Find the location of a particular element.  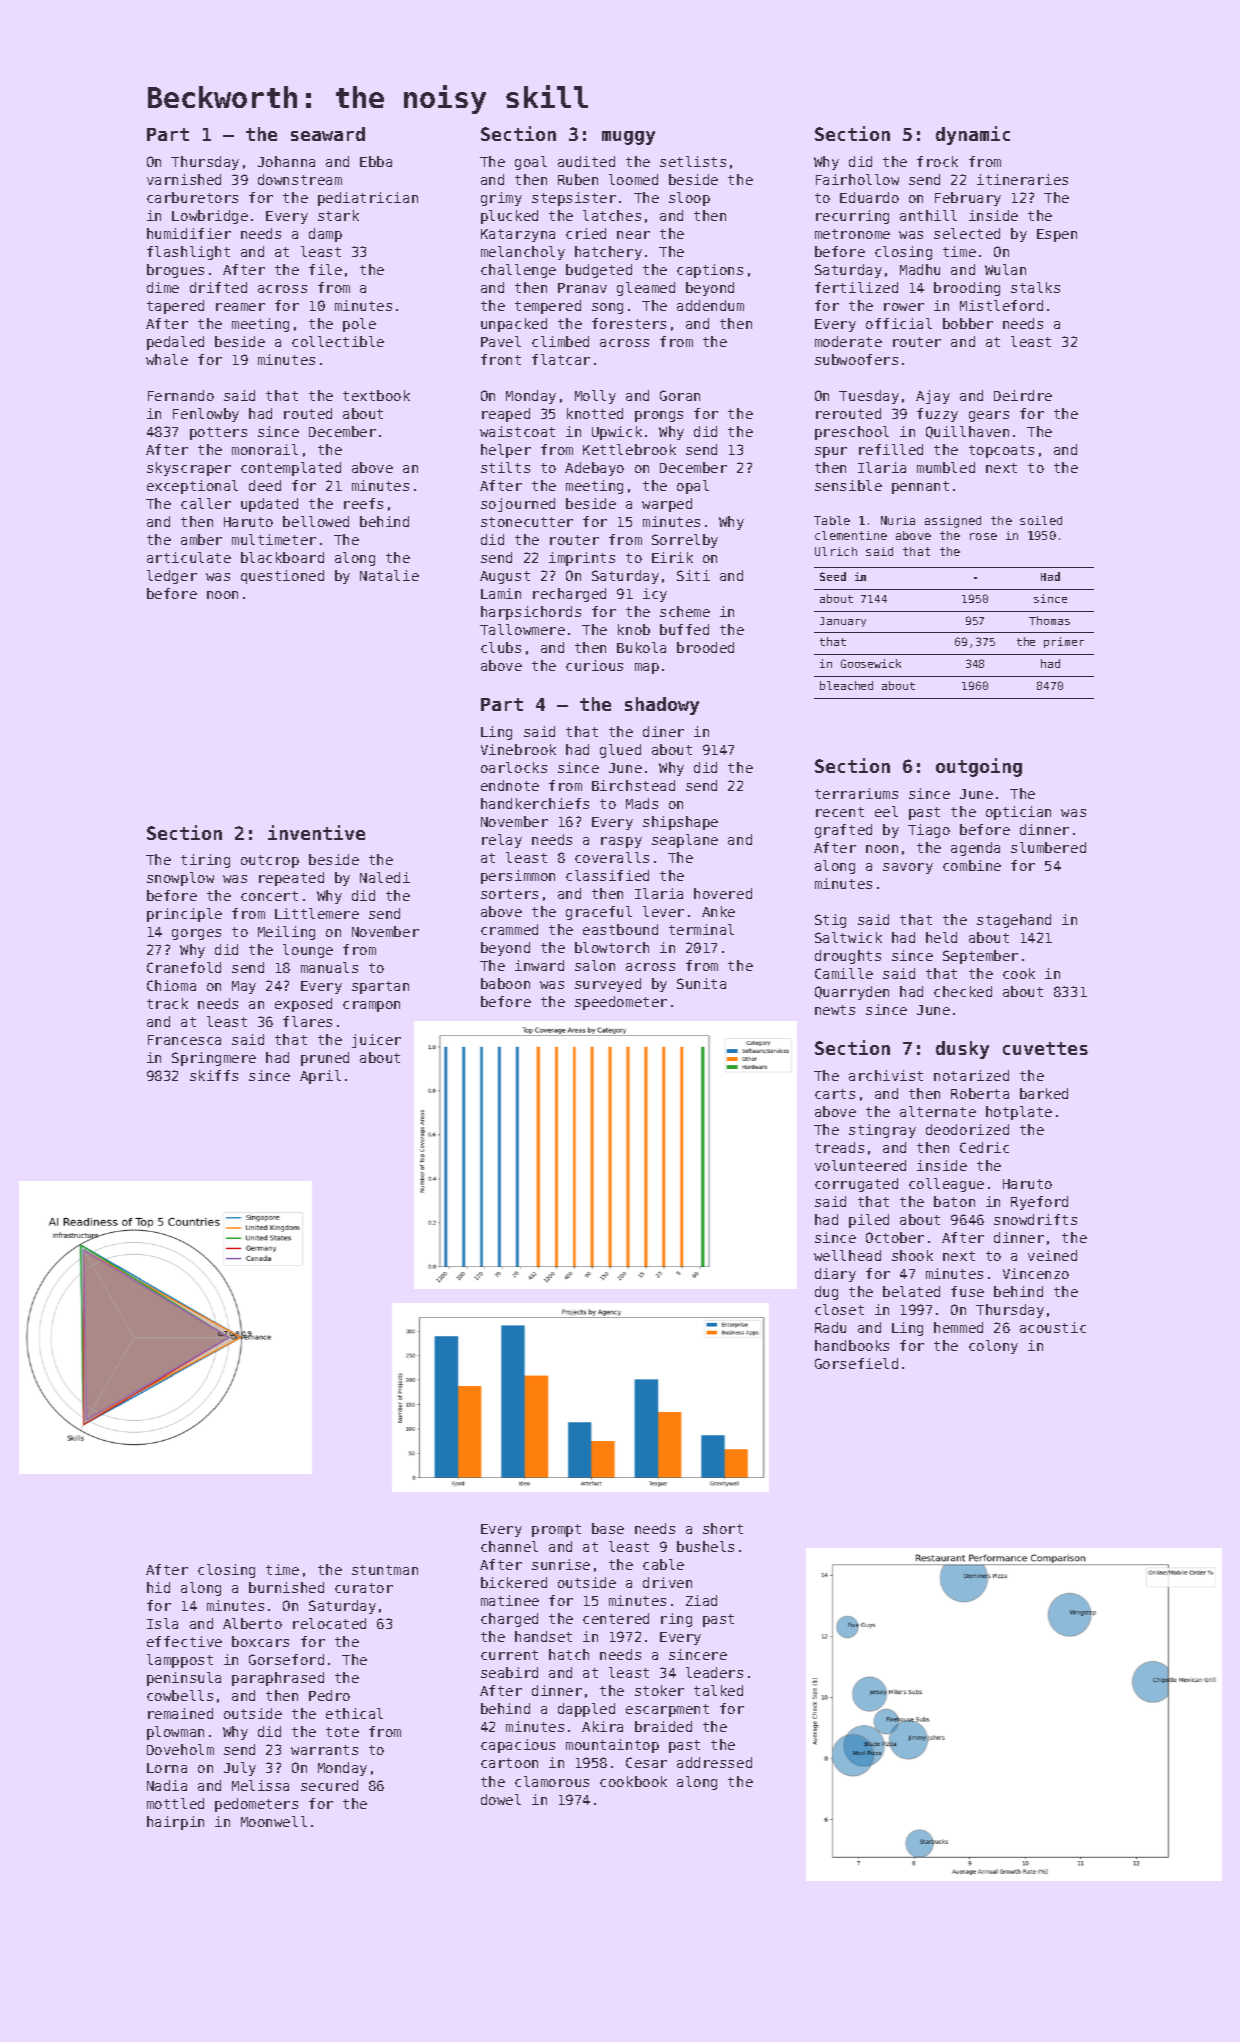

slumbered is located at coordinates (1048, 847).
